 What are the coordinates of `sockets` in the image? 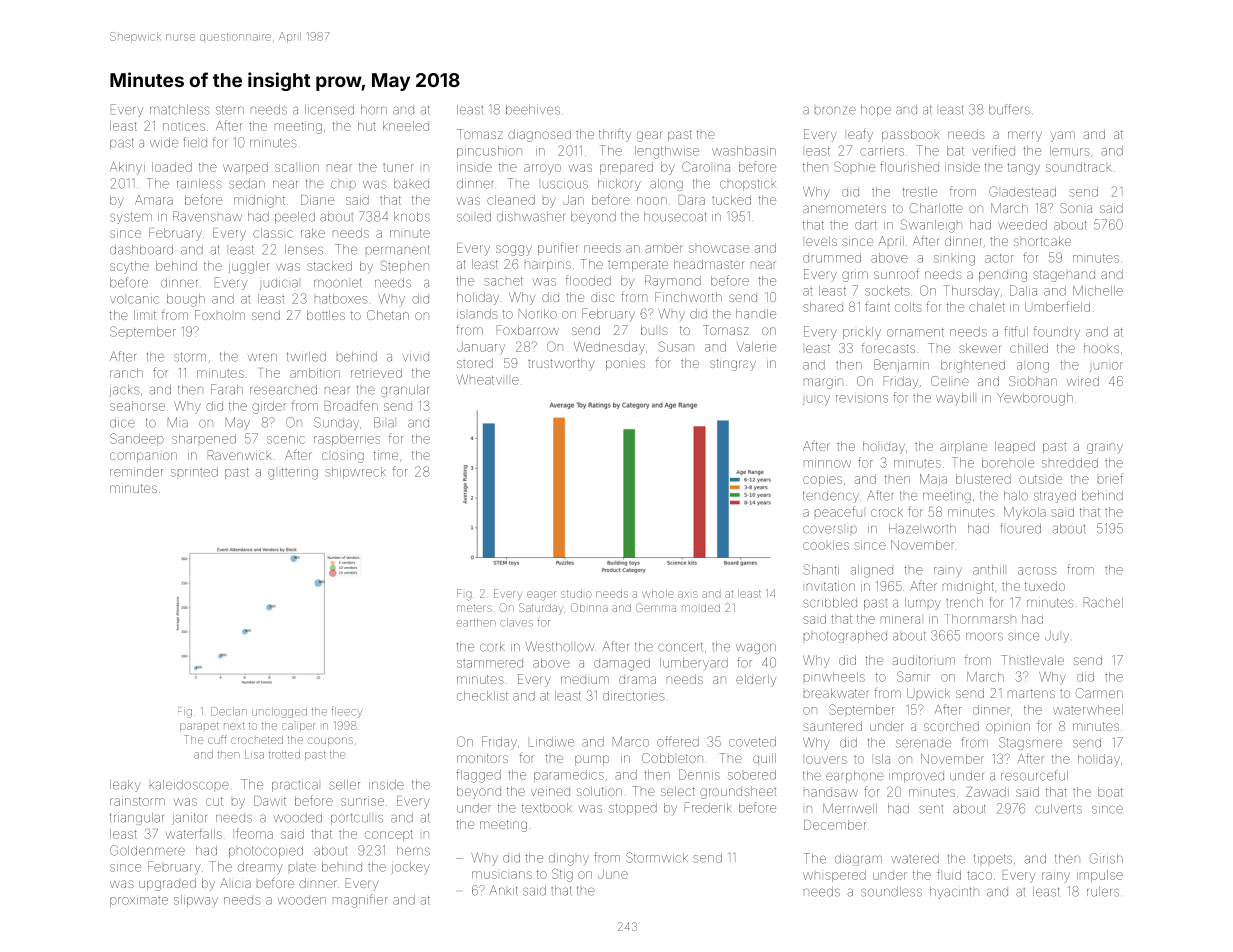 It's located at (887, 291).
